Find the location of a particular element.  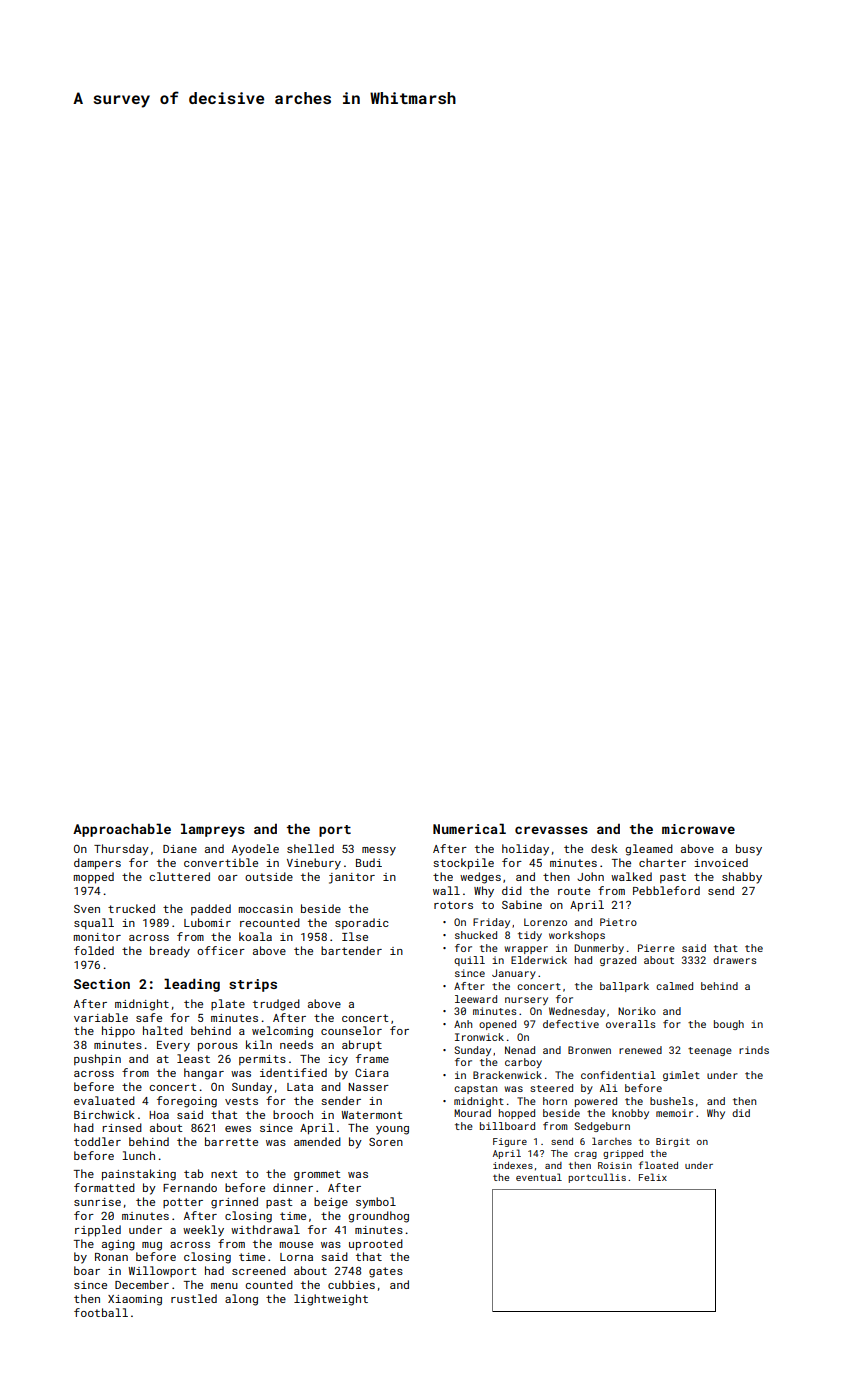

safe is located at coordinates (149, 1017).
